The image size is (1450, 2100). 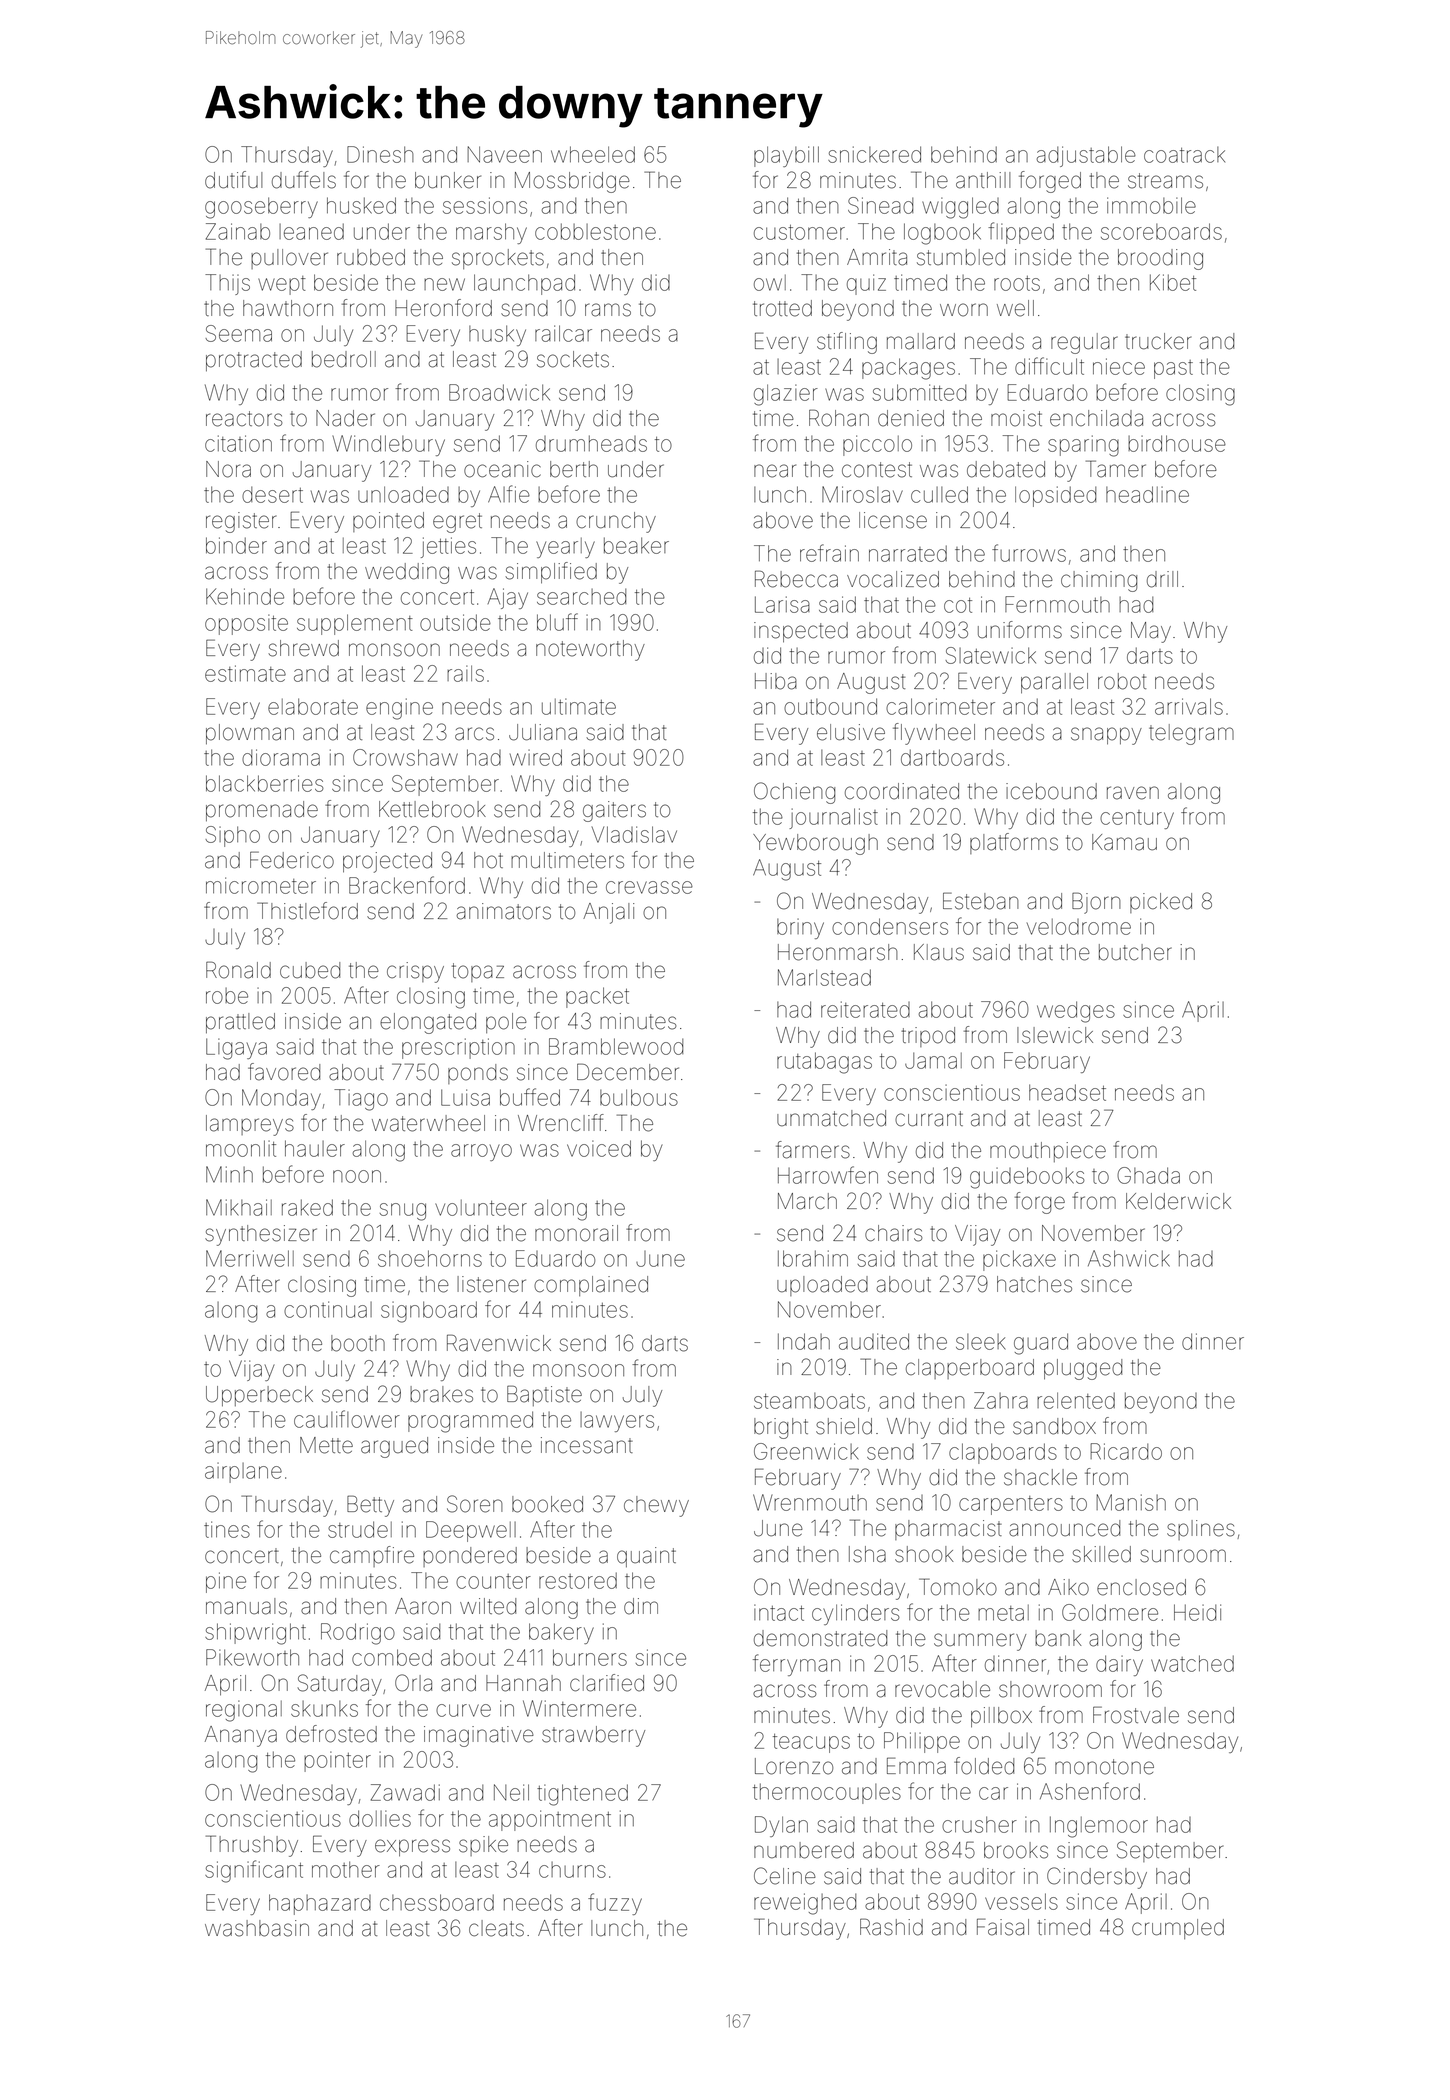 I want to click on synthesizer, so click(x=261, y=1235).
